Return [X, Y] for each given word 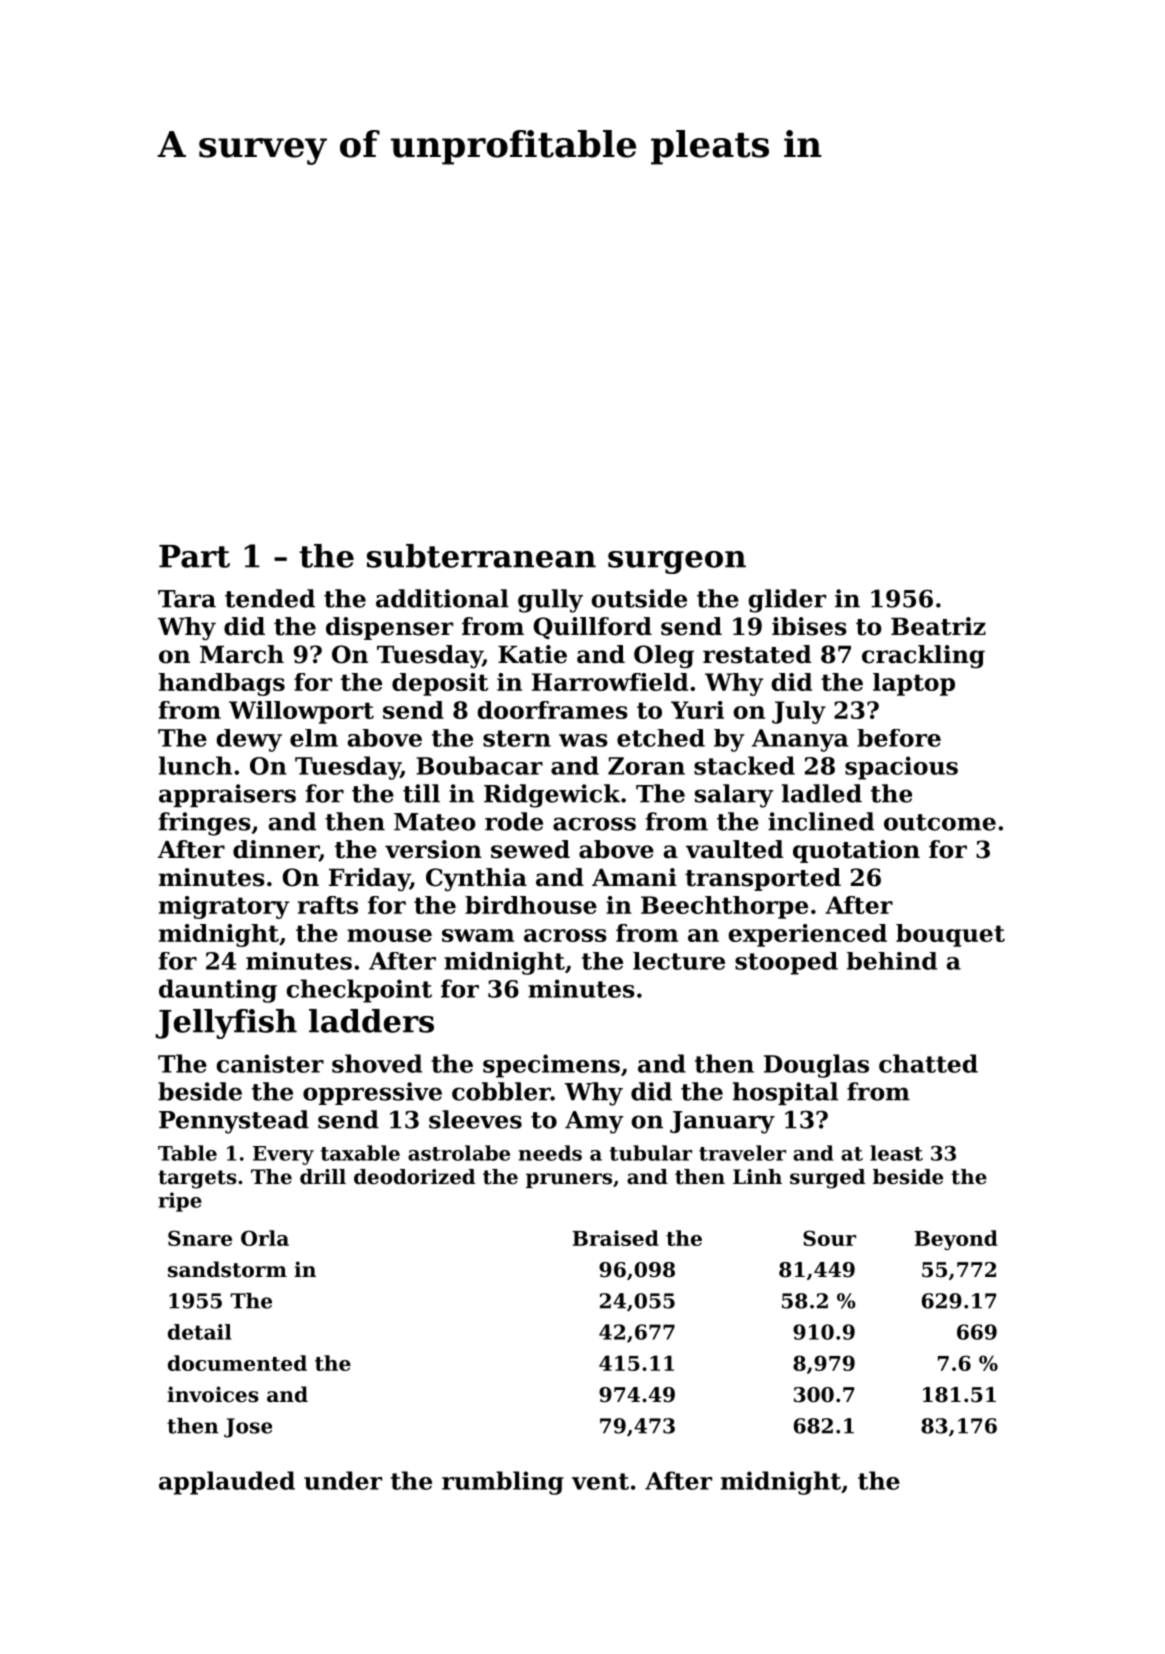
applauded [227, 1483]
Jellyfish [226, 1024]
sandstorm [227, 1269]
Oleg [664, 656]
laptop [914, 684]
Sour [829, 1238]
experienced [807, 935]
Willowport [301, 712]
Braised [615, 1238]
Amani [634, 877]
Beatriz [938, 626]
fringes [204, 824]
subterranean [481, 556]
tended [270, 598]
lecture [679, 961]
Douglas [816, 1066]
